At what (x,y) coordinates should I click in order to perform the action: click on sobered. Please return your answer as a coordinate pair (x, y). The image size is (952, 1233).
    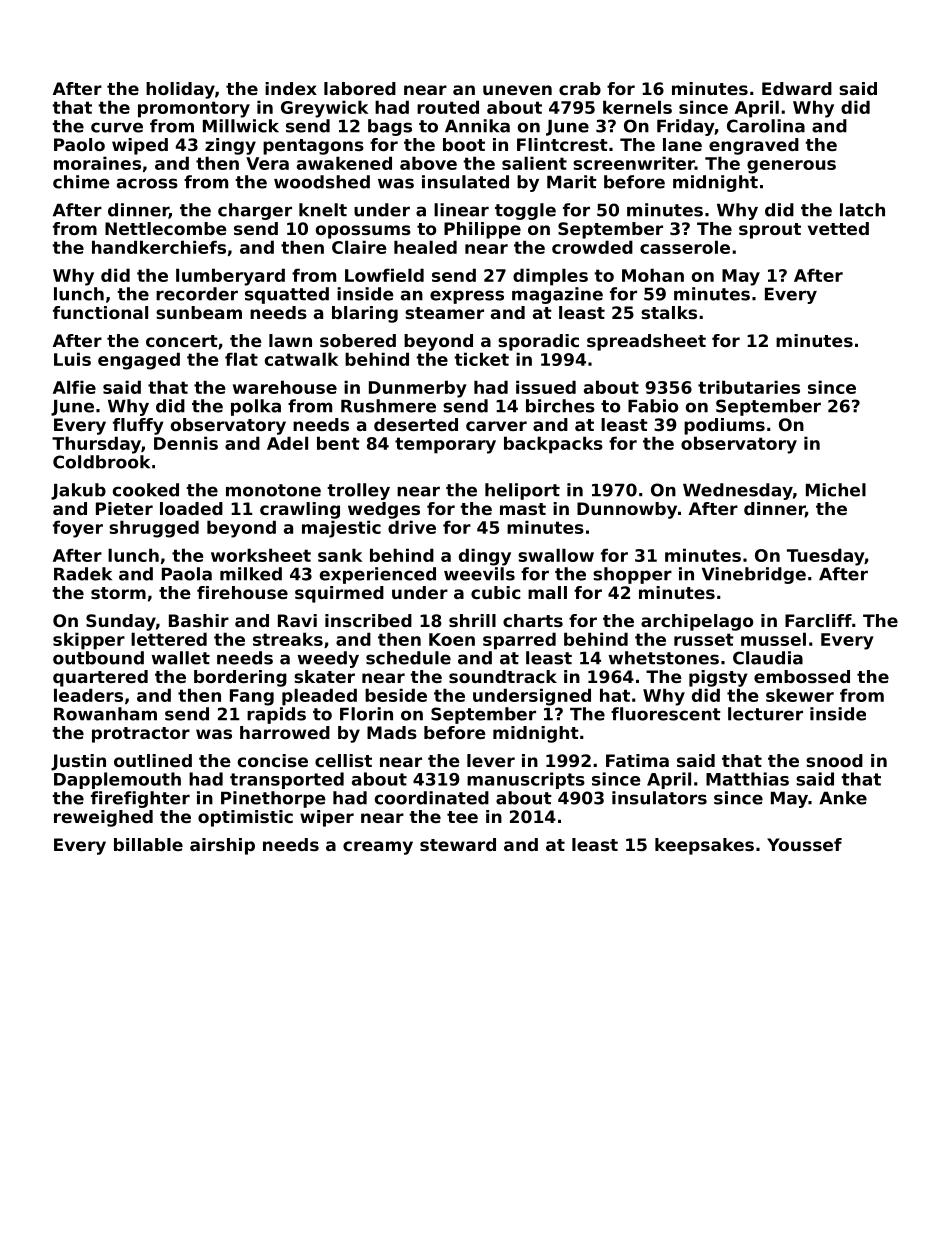
    Looking at the image, I should click on (358, 340).
